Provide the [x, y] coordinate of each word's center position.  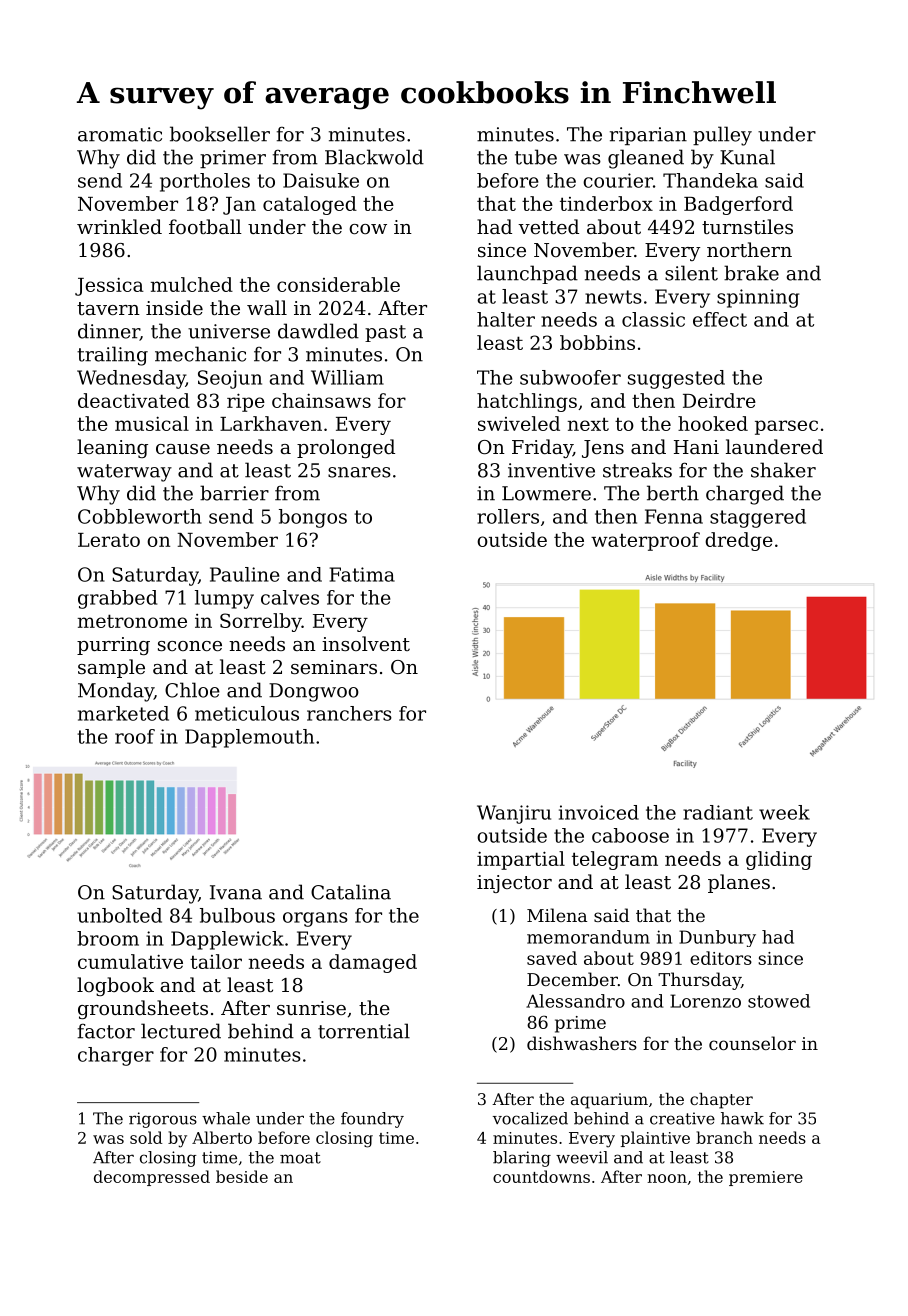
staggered [758, 518]
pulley [722, 136]
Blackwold [374, 157]
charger [116, 1056]
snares [359, 472]
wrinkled [119, 226]
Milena [557, 915]
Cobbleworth [140, 516]
